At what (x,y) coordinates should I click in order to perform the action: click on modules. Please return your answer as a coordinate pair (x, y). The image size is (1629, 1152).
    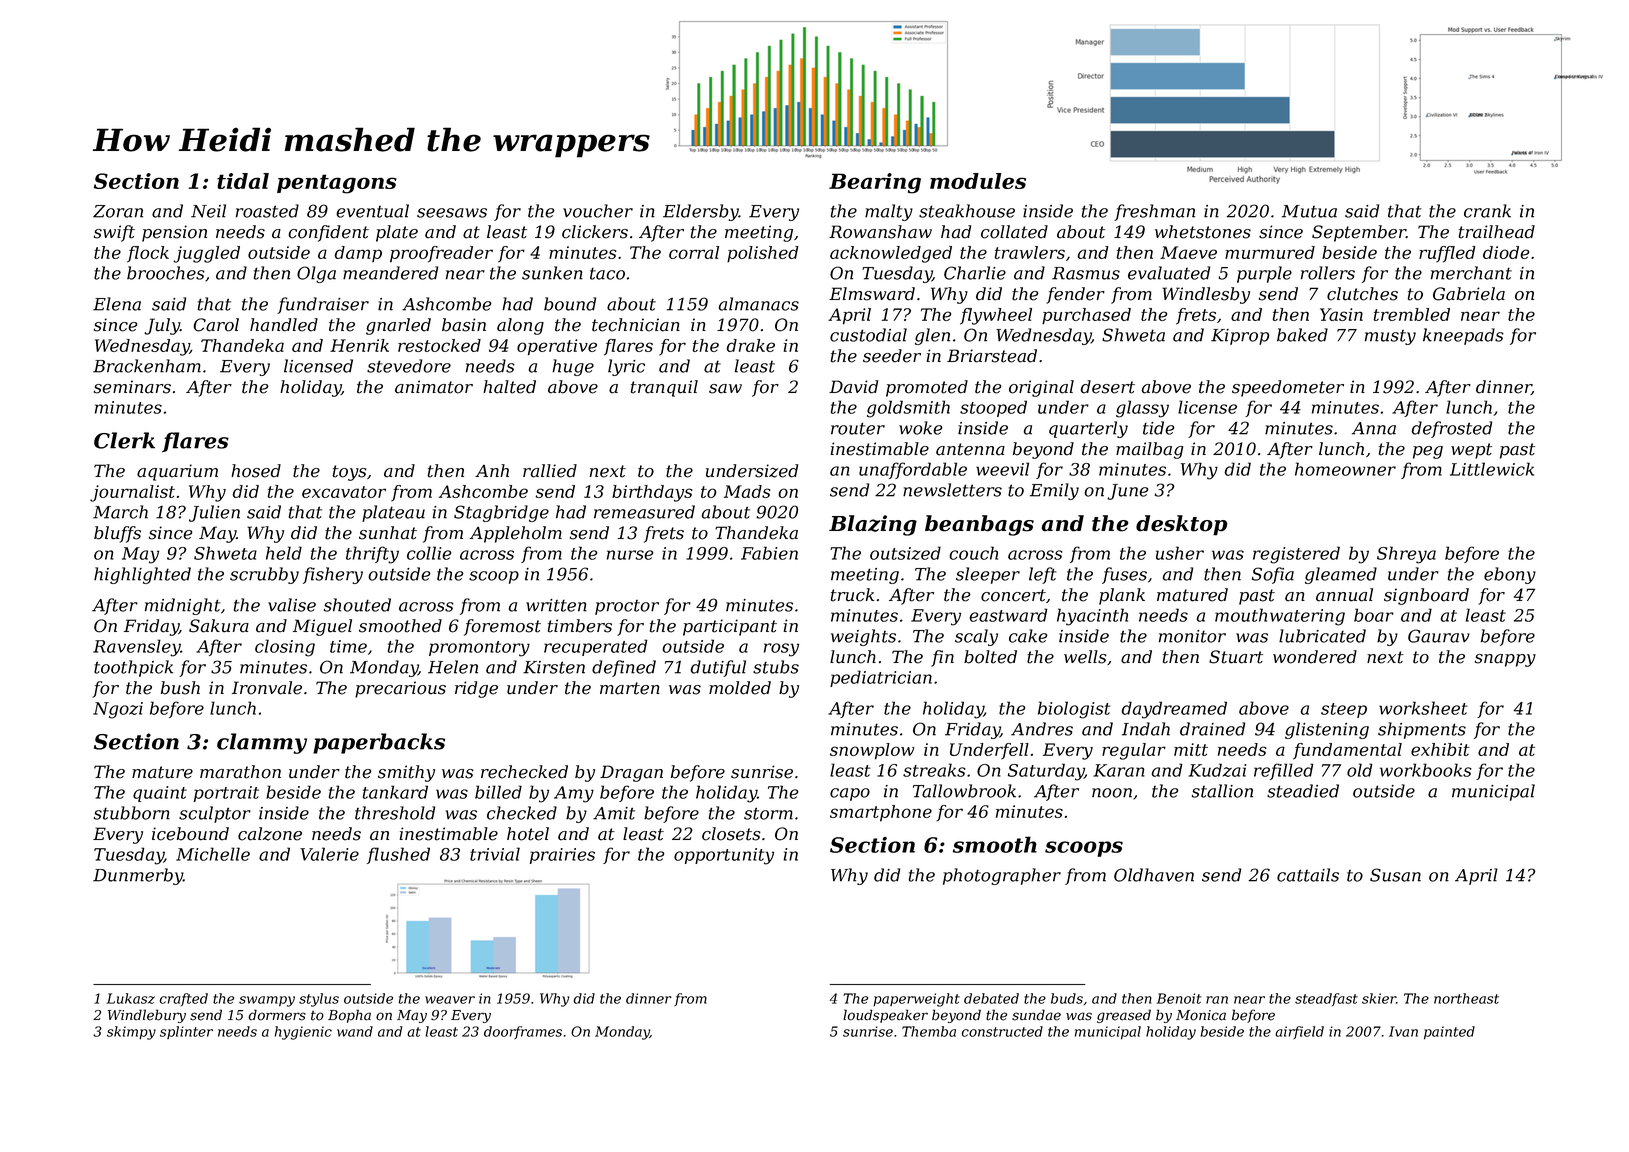
    Looking at the image, I should click on (978, 181).
